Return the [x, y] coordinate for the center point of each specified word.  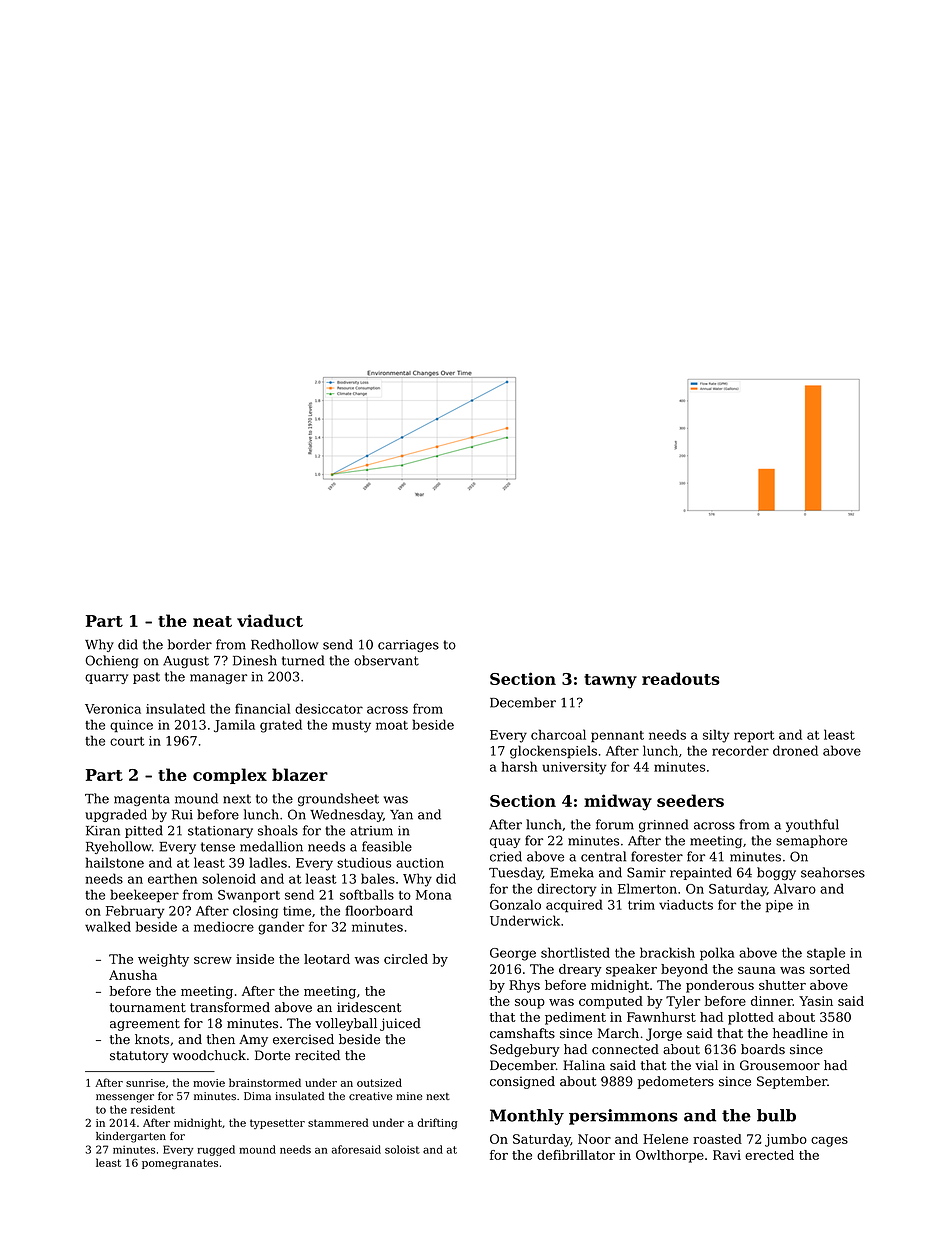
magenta [142, 800]
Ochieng [112, 661]
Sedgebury [525, 1050]
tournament [148, 1008]
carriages [408, 646]
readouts [681, 678]
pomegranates [180, 1164]
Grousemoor [780, 1065]
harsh [519, 766]
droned [795, 750]
